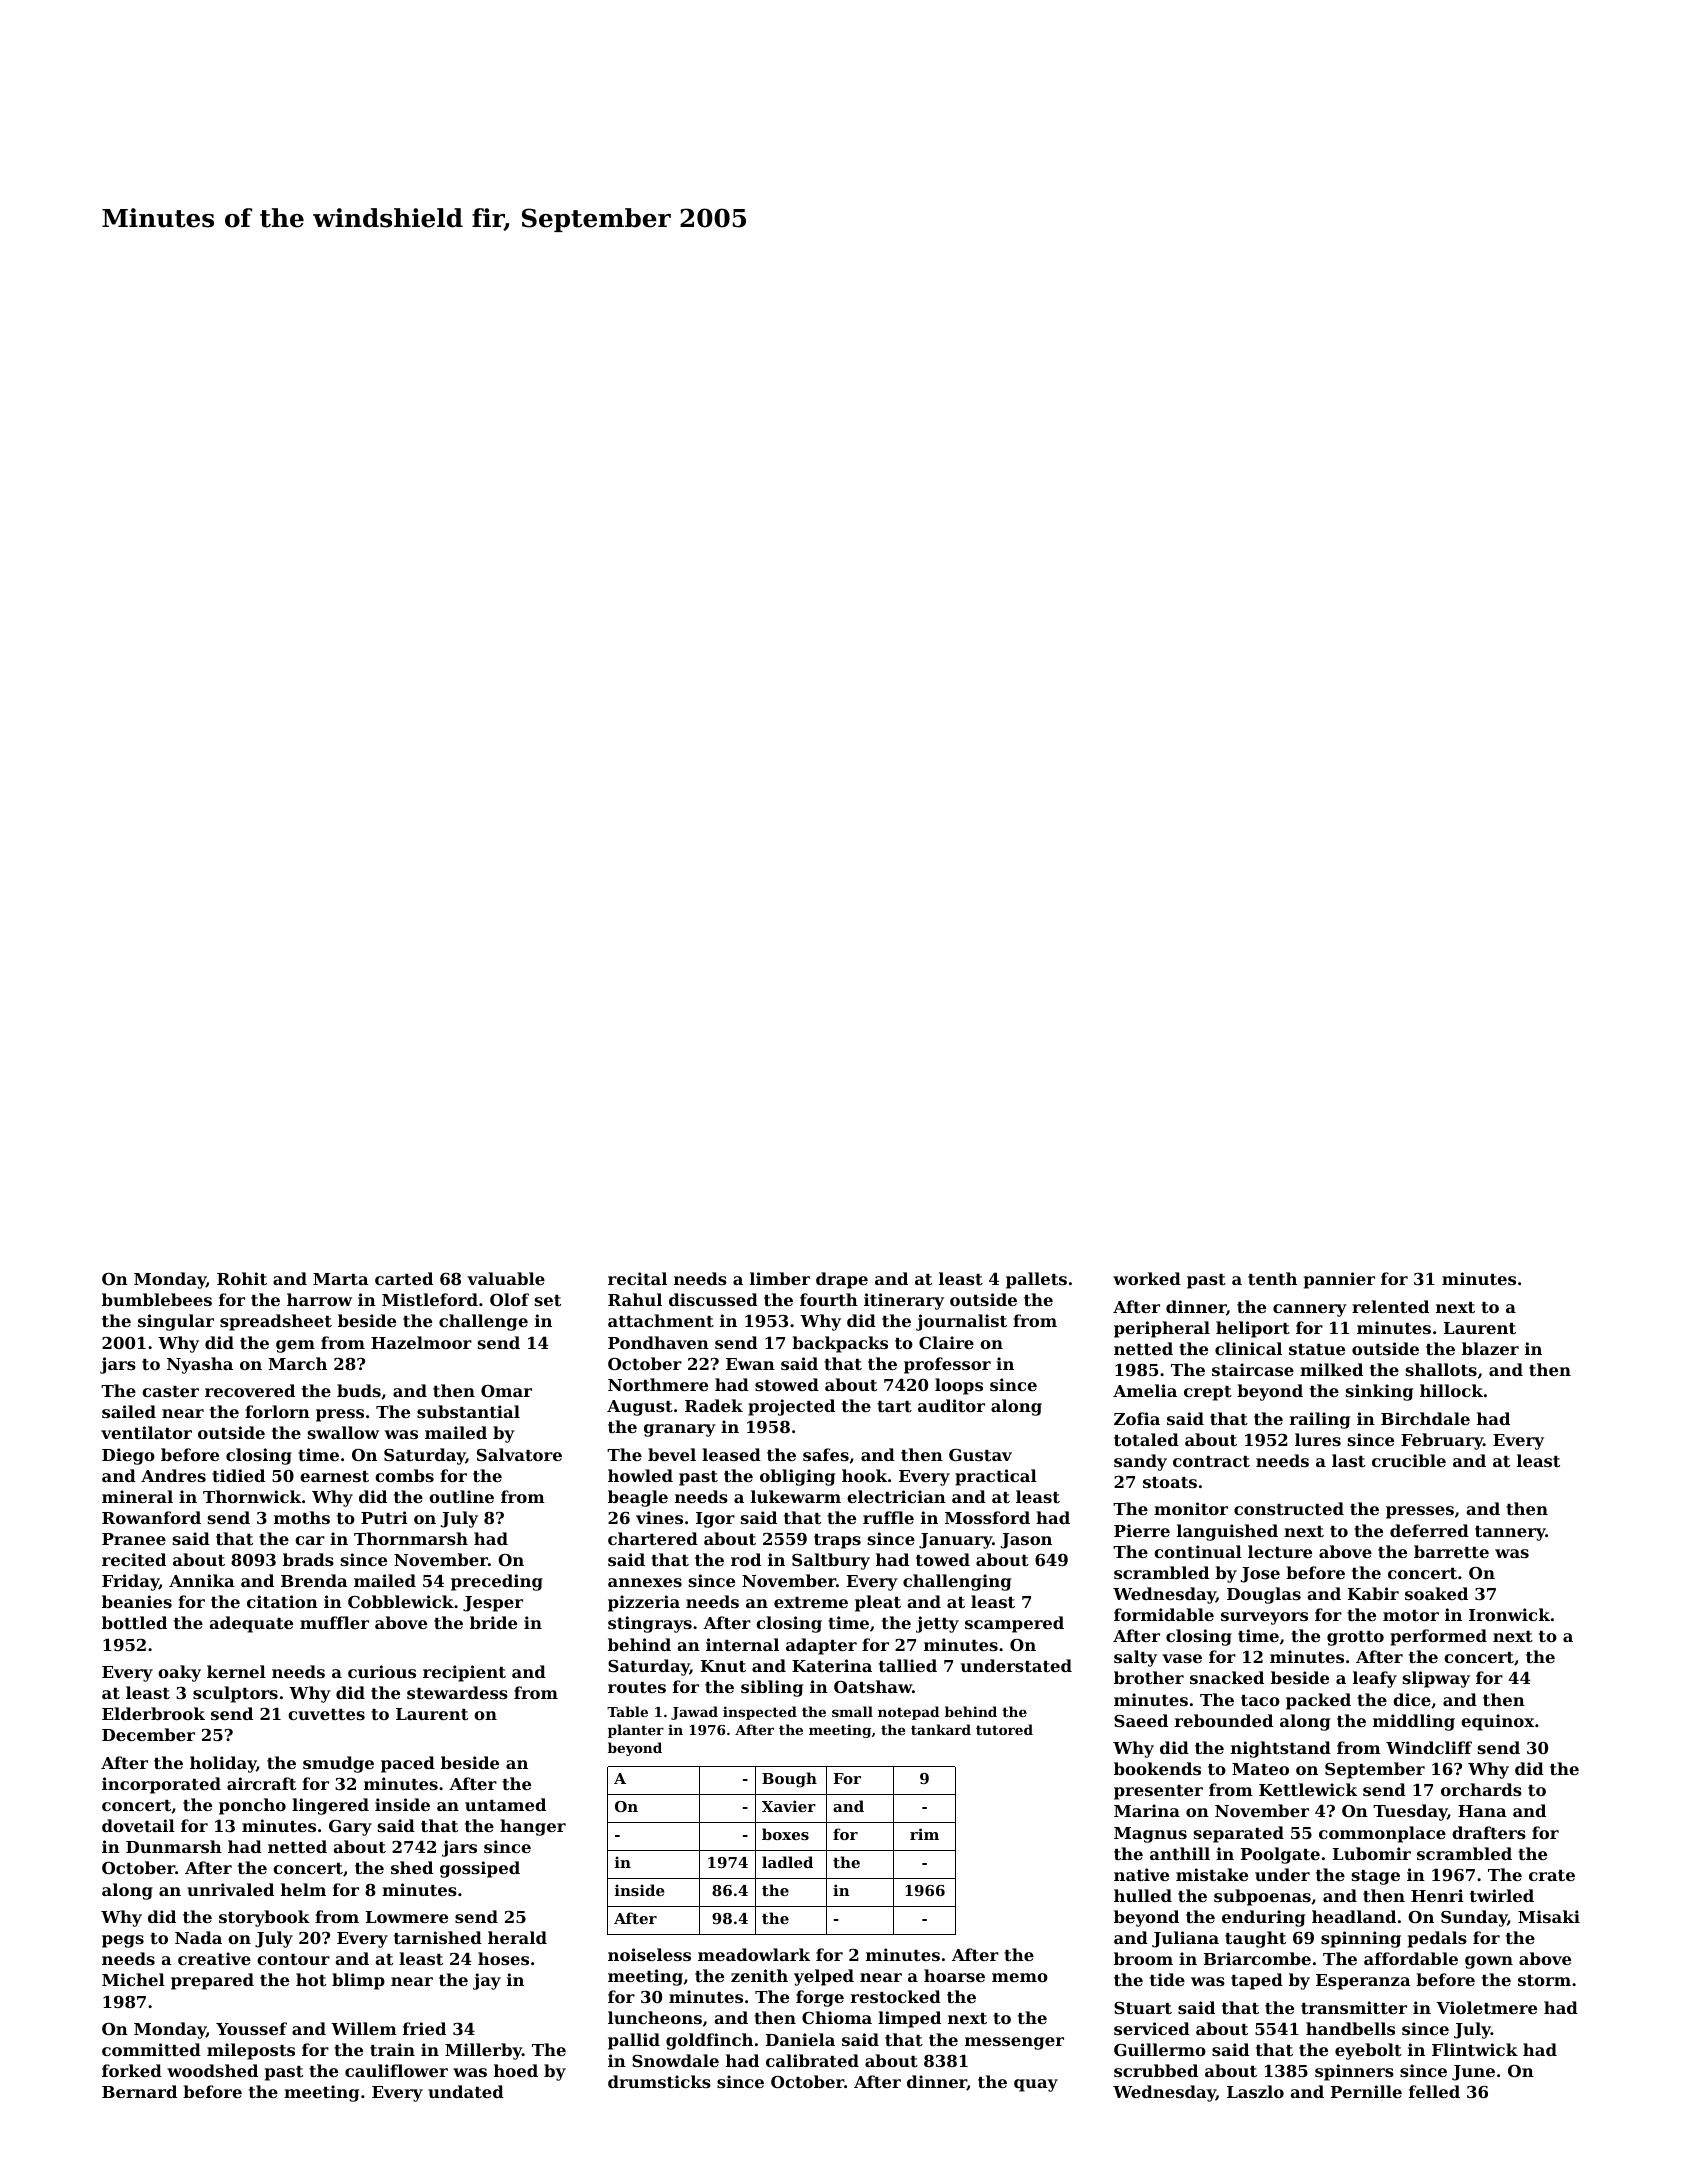  What do you see at coordinates (659, 1517) in the screenshot?
I see `vines` at bounding box center [659, 1517].
